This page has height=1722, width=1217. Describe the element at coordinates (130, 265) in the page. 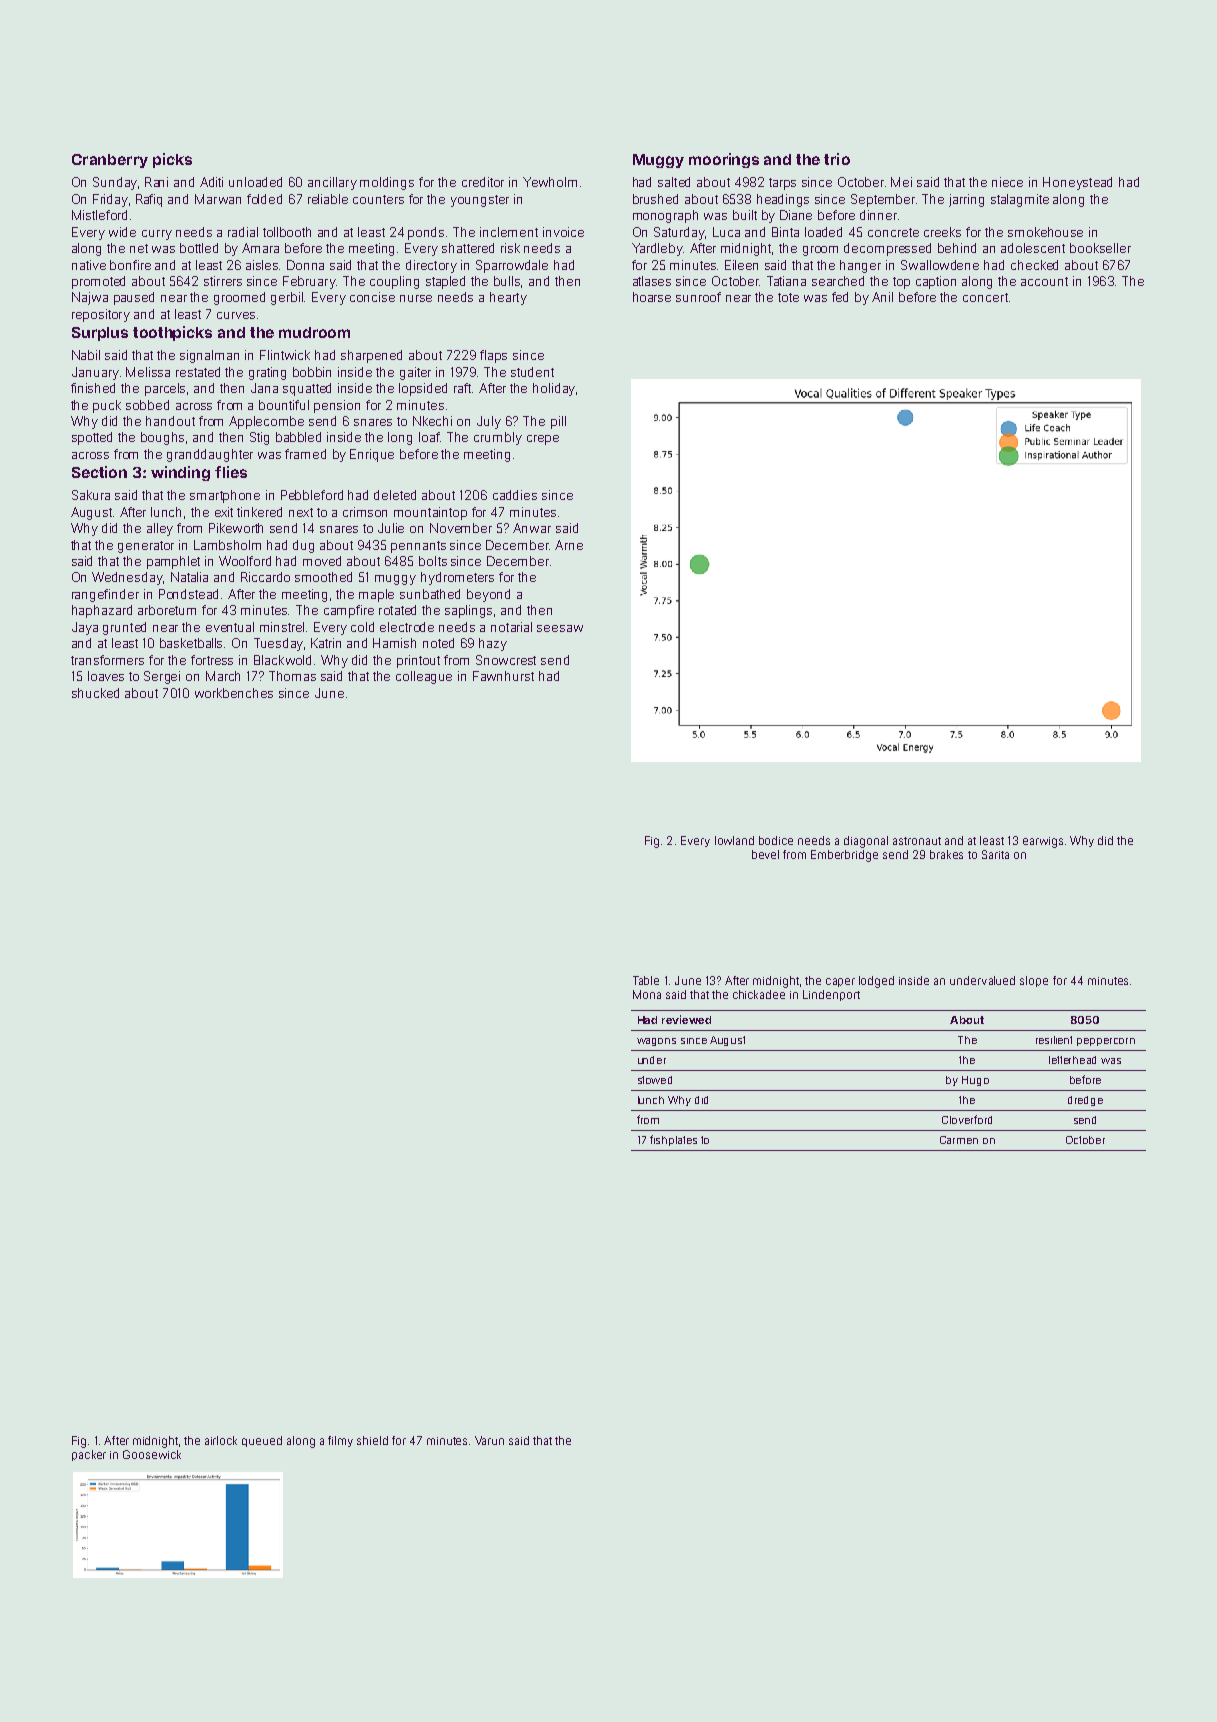

I see `bonfire` at that location.
